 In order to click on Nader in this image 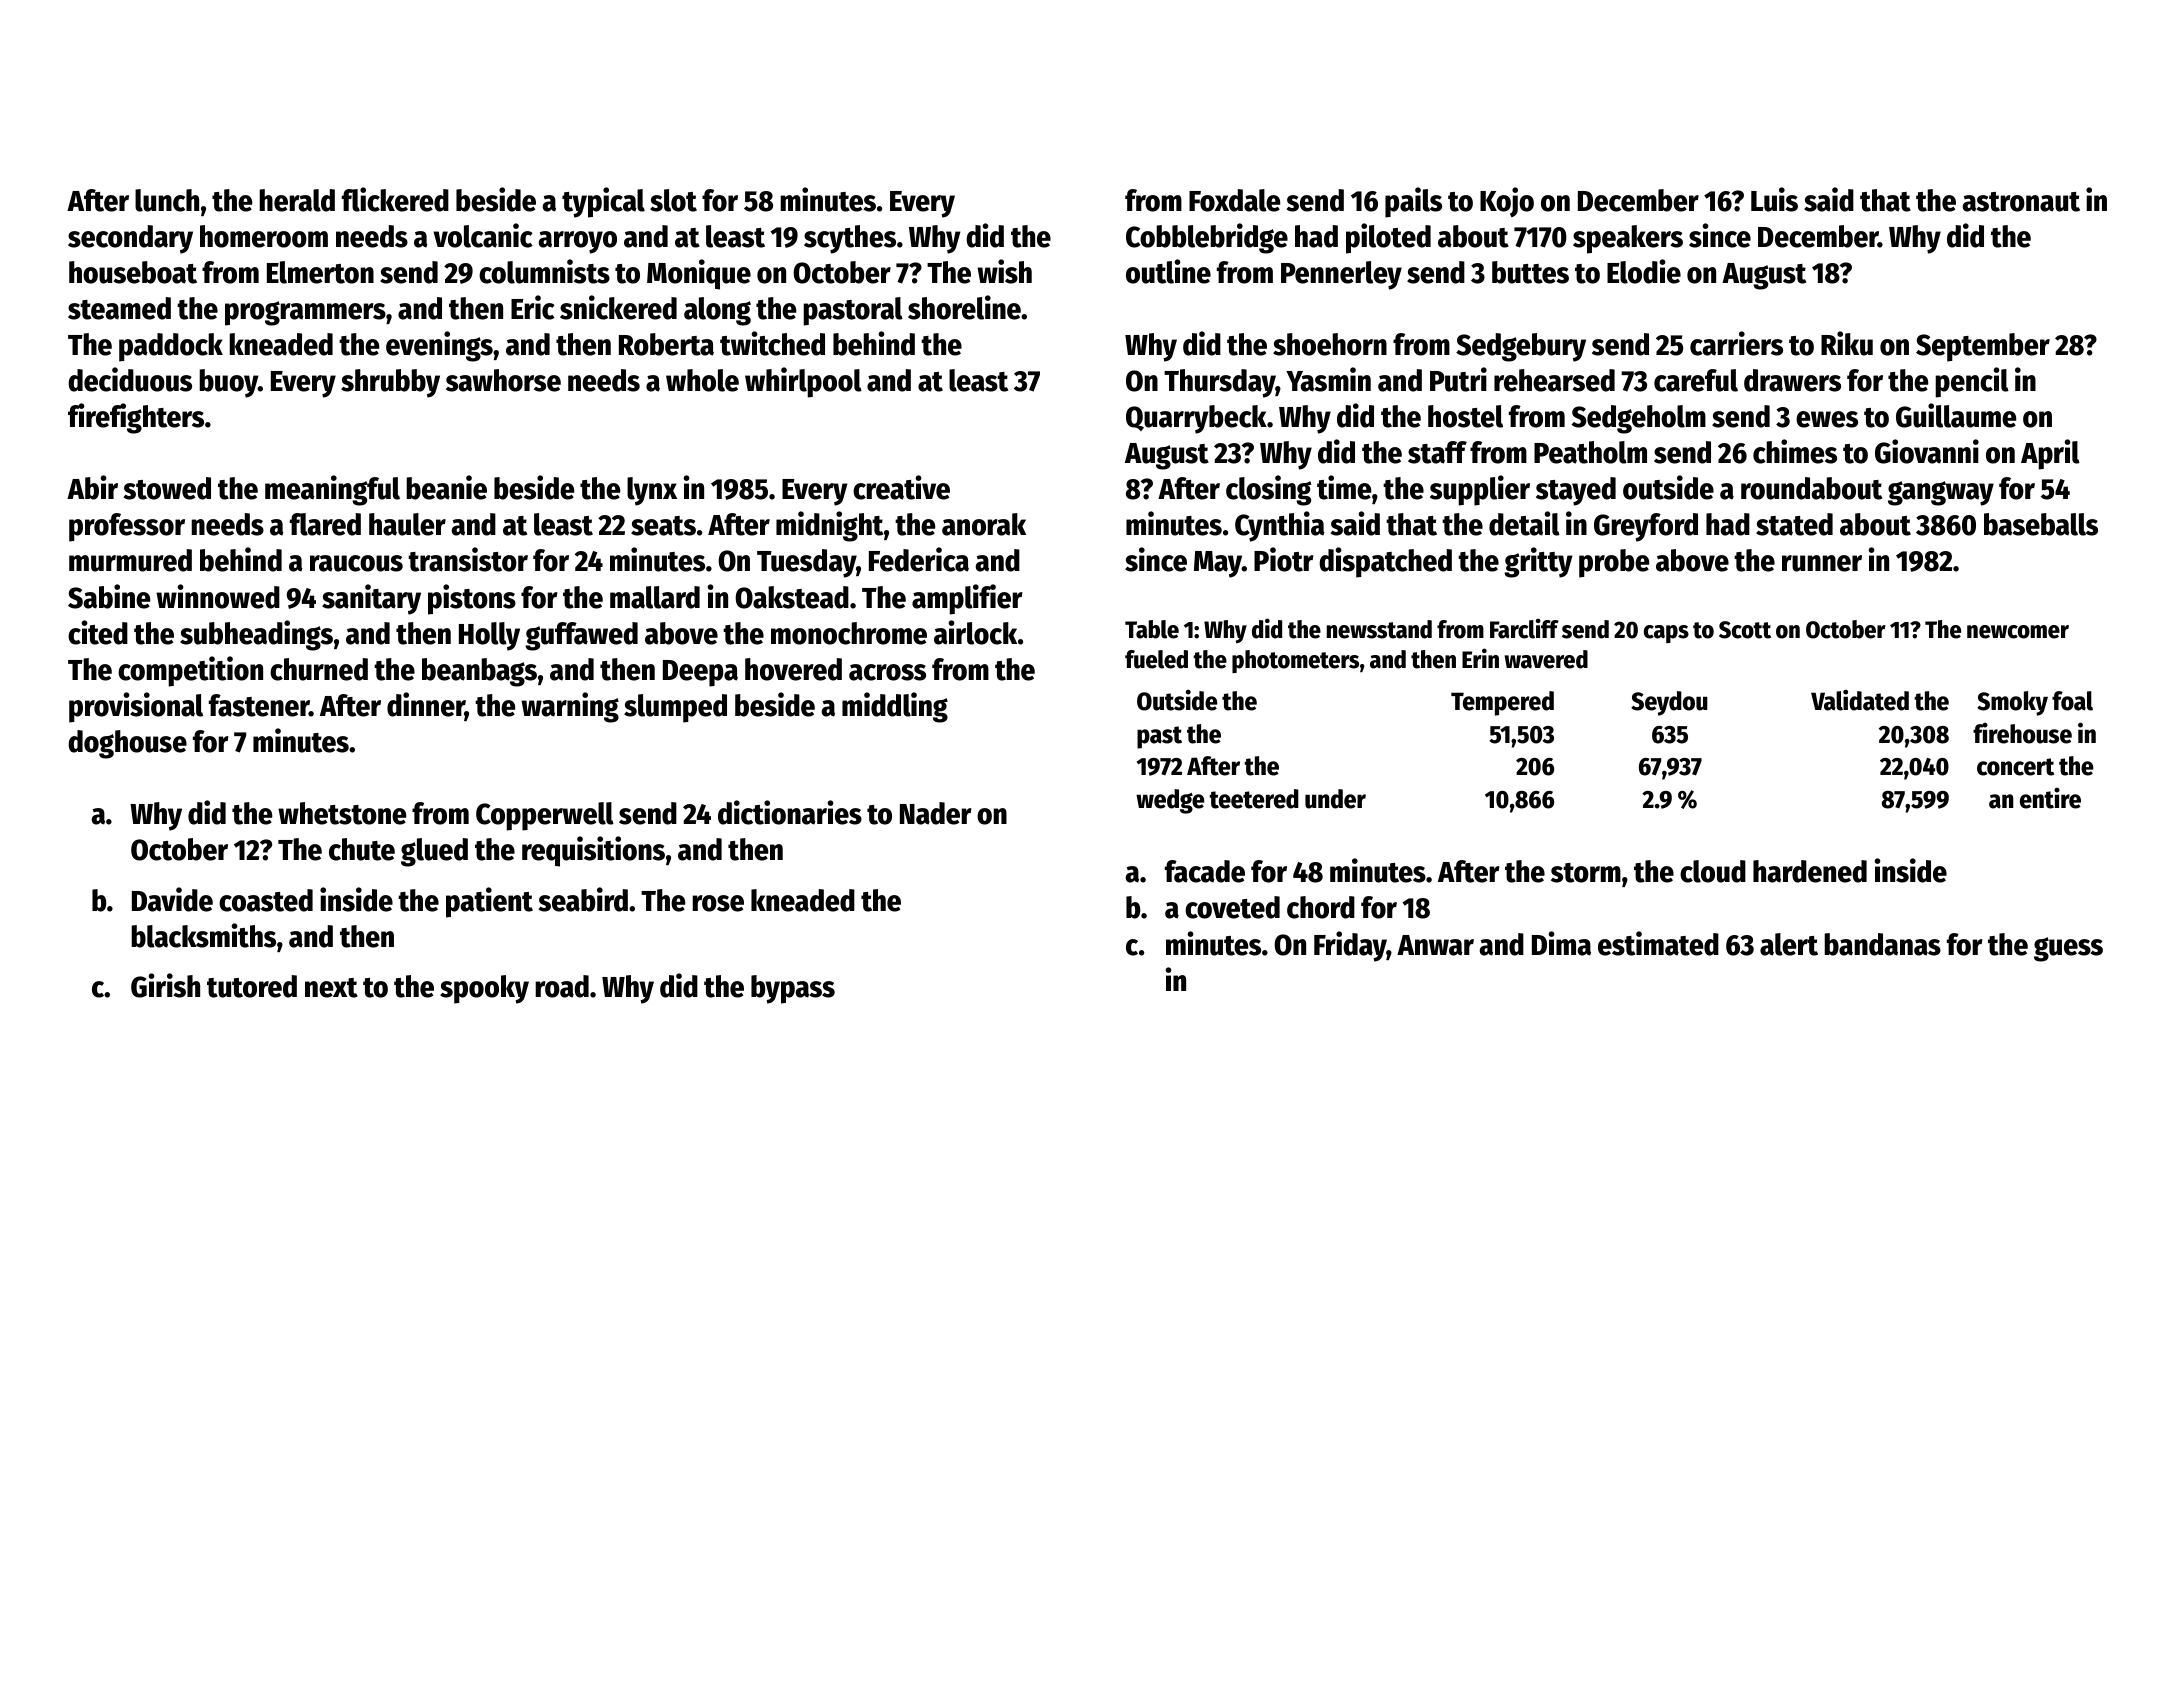, I will do `click(936, 813)`.
